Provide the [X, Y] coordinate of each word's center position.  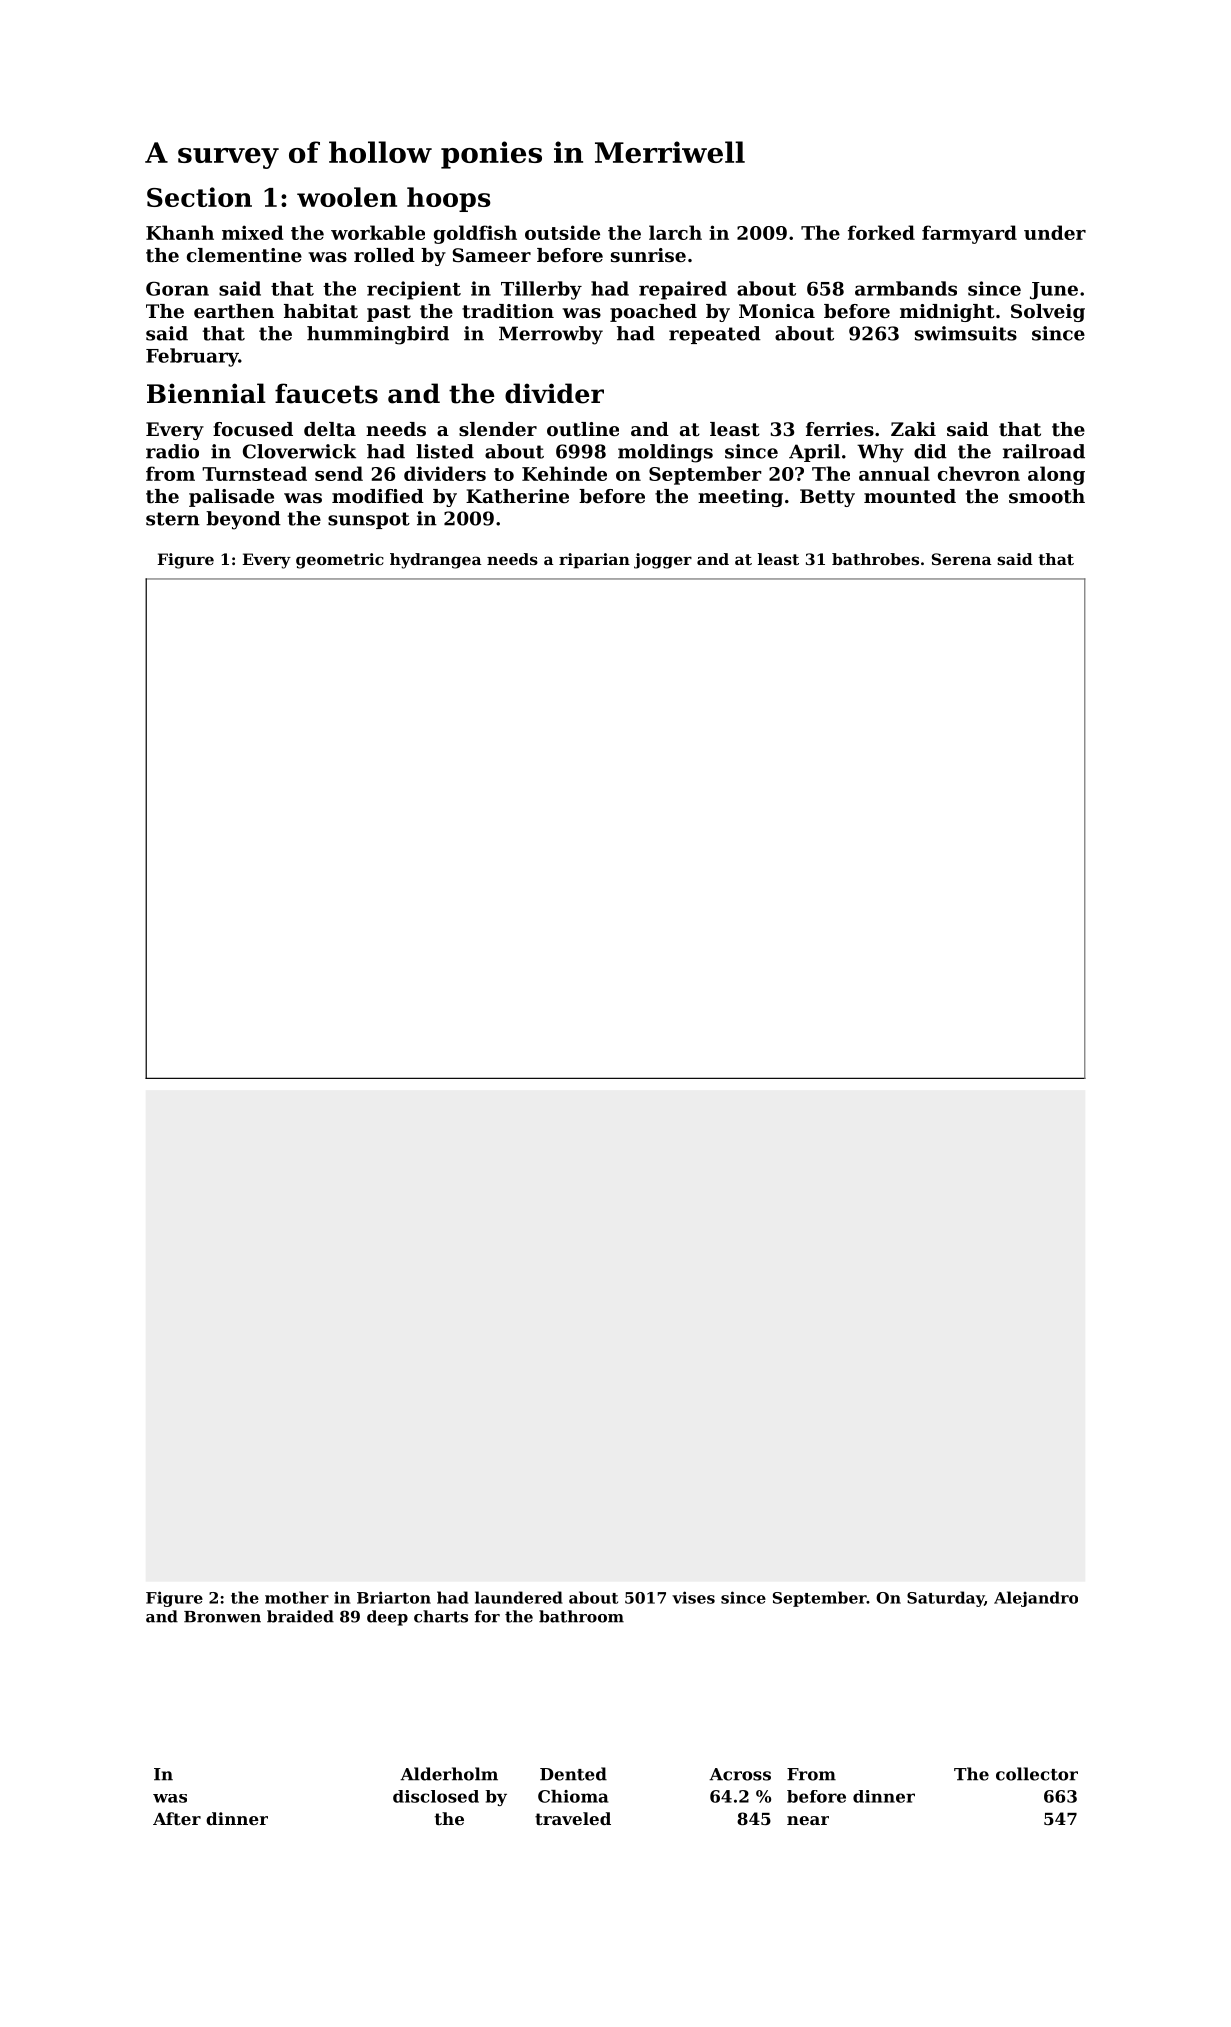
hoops [448, 199]
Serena [961, 559]
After [177, 1818]
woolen [347, 197]
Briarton [394, 1597]
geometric [340, 561]
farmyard [969, 234]
